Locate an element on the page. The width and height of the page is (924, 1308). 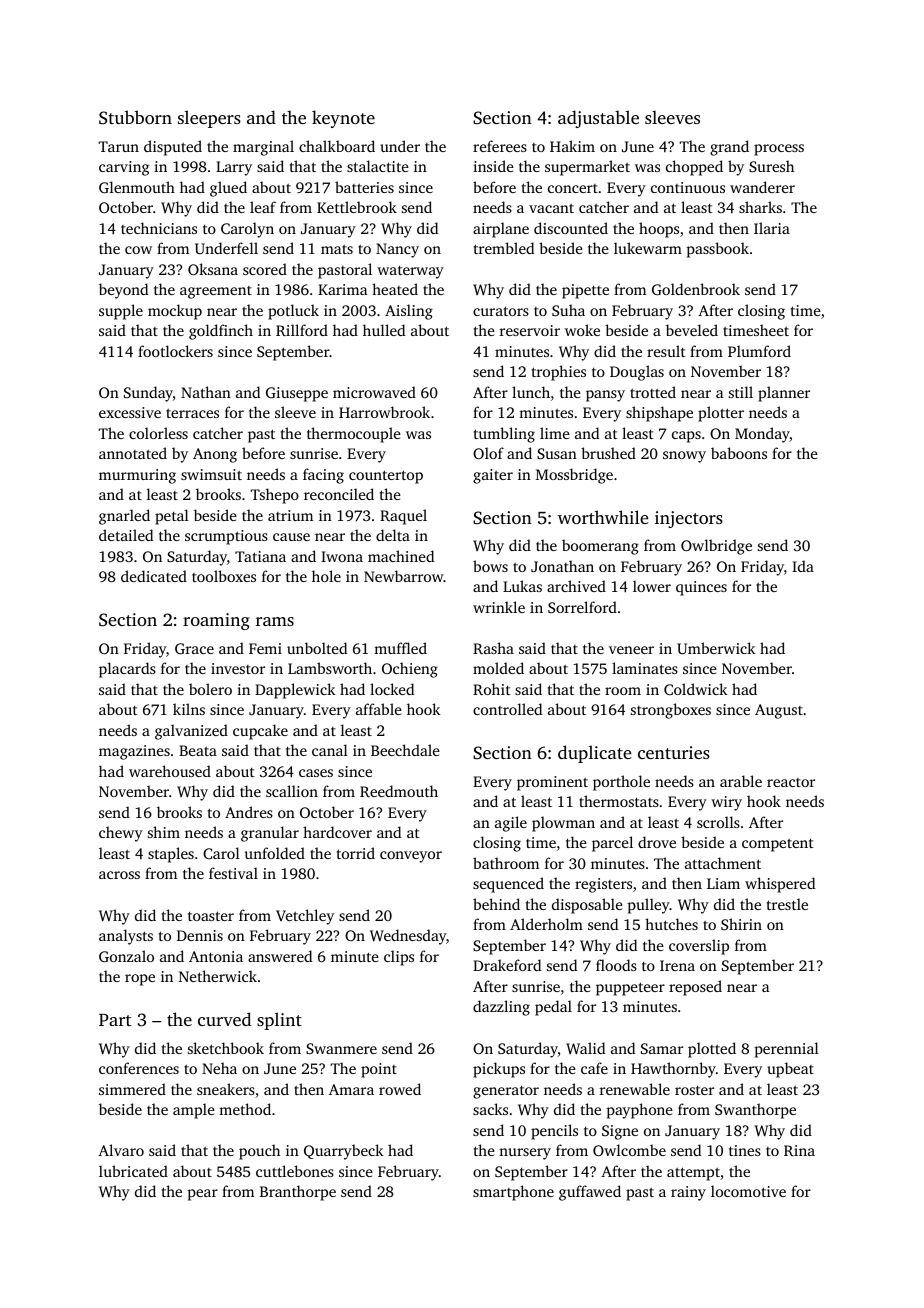
quinces is located at coordinates (701, 588).
